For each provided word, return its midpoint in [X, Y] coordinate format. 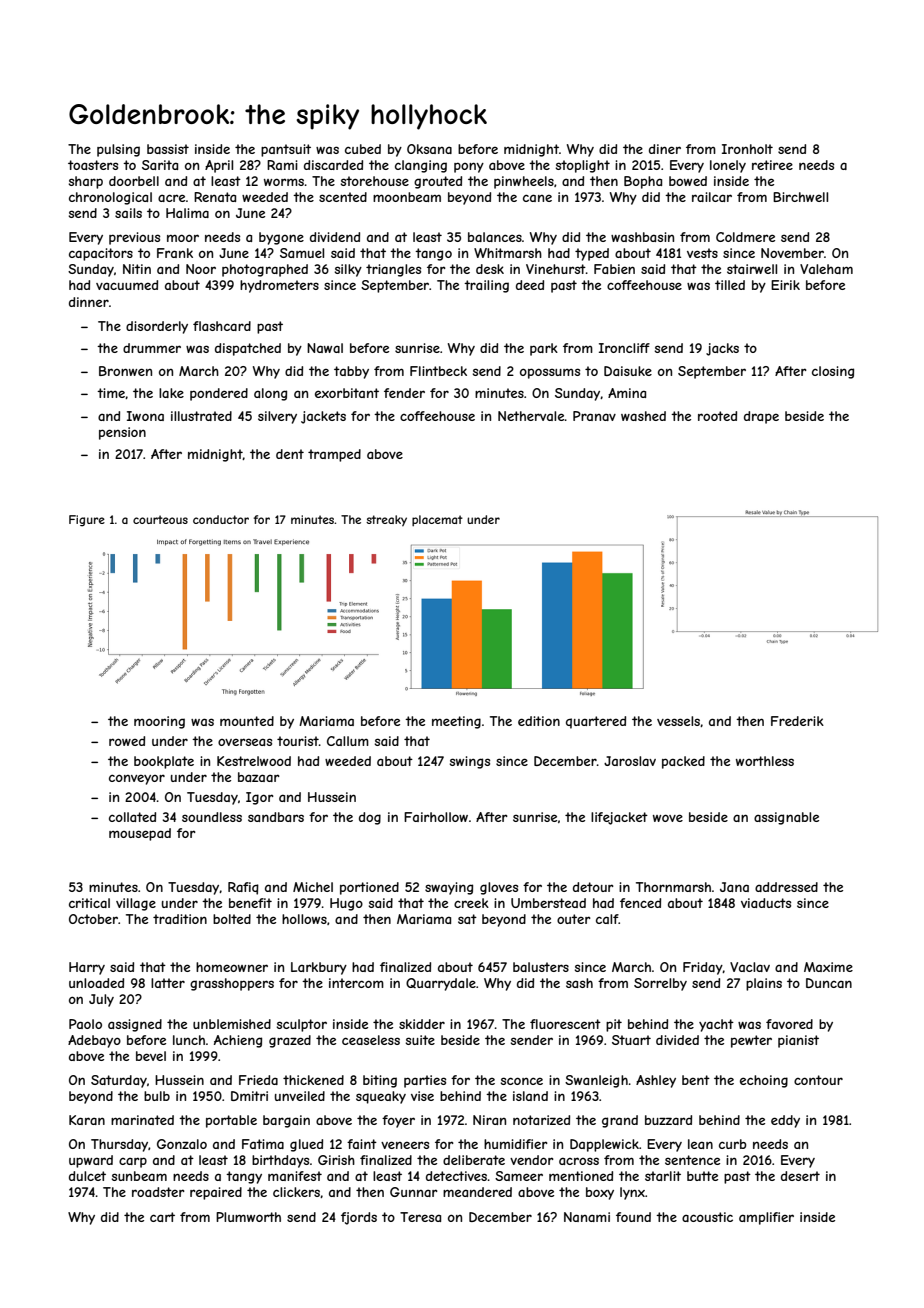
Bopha [643, 182]
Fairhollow [436, 817]
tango [433, 254]
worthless [765, 761]
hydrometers [279, 286]
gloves [499, 888]
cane [537, 198]
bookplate [164, 762]
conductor [221, 519]
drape [761, 417]
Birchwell [800, 197]
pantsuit [286, 150]
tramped [334, 455]
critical [89, 903]
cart [162, 1217]
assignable [786, 818]
